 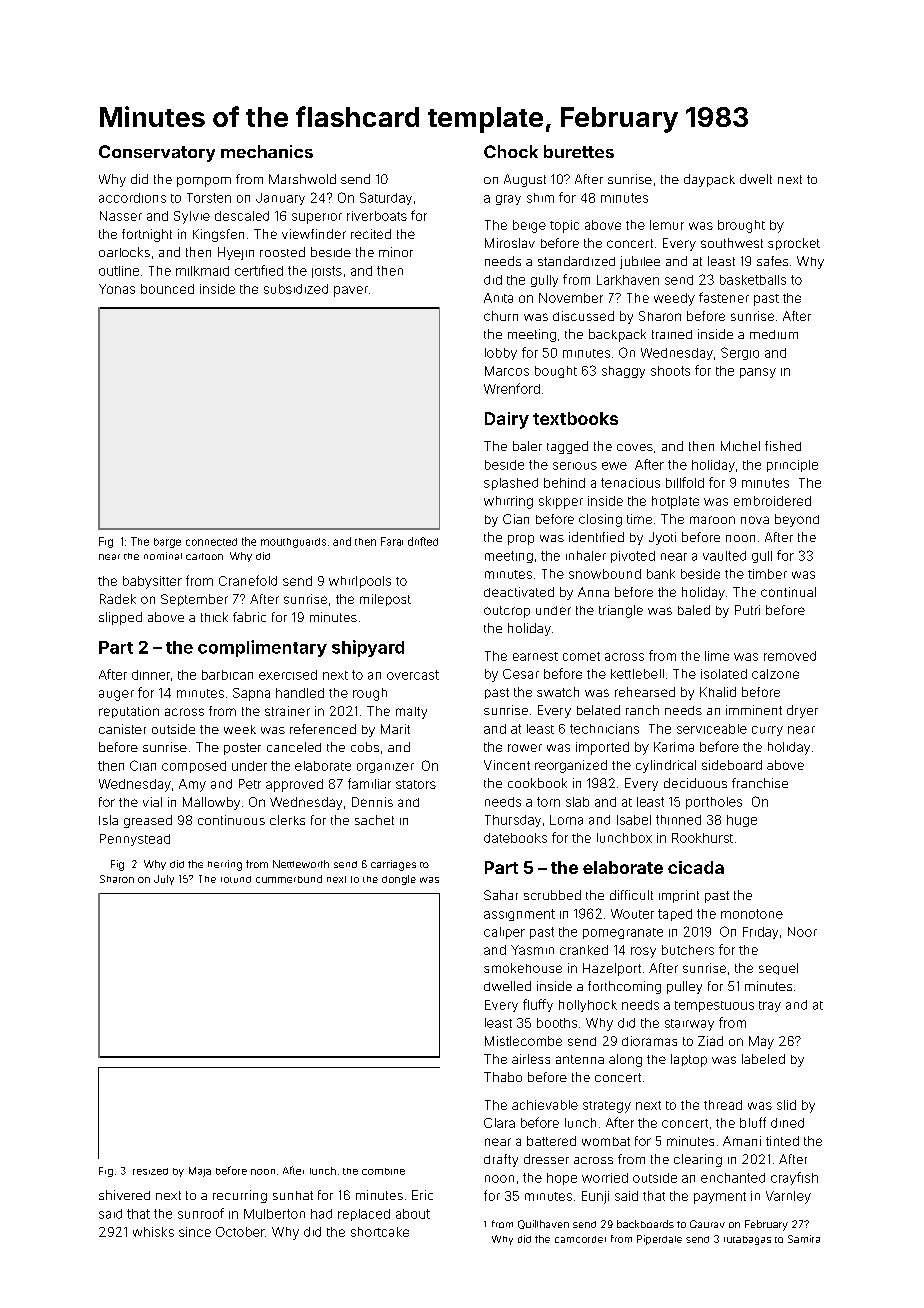 What do you see at coordinates (507, 986) in the image?
I see `dwelled` at bounding box center [507, 986].
